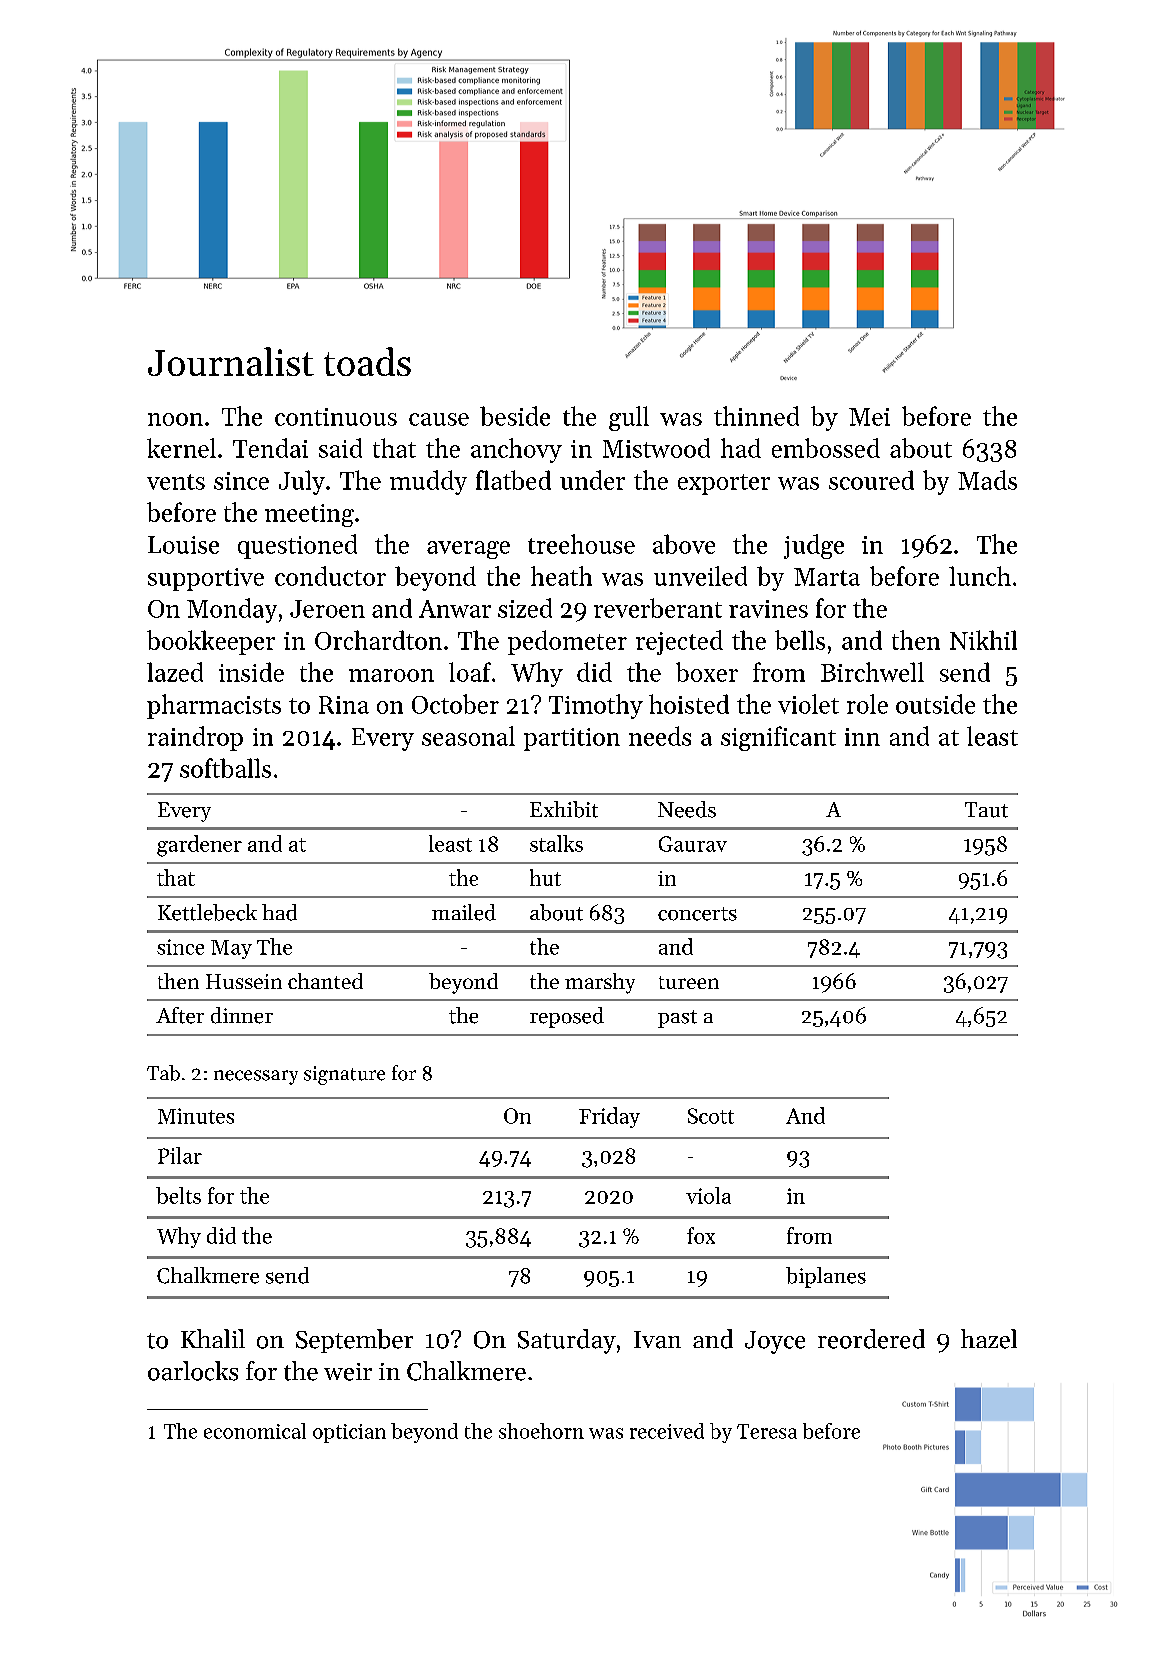  I want to click on necessary, so click(256, 1077).
